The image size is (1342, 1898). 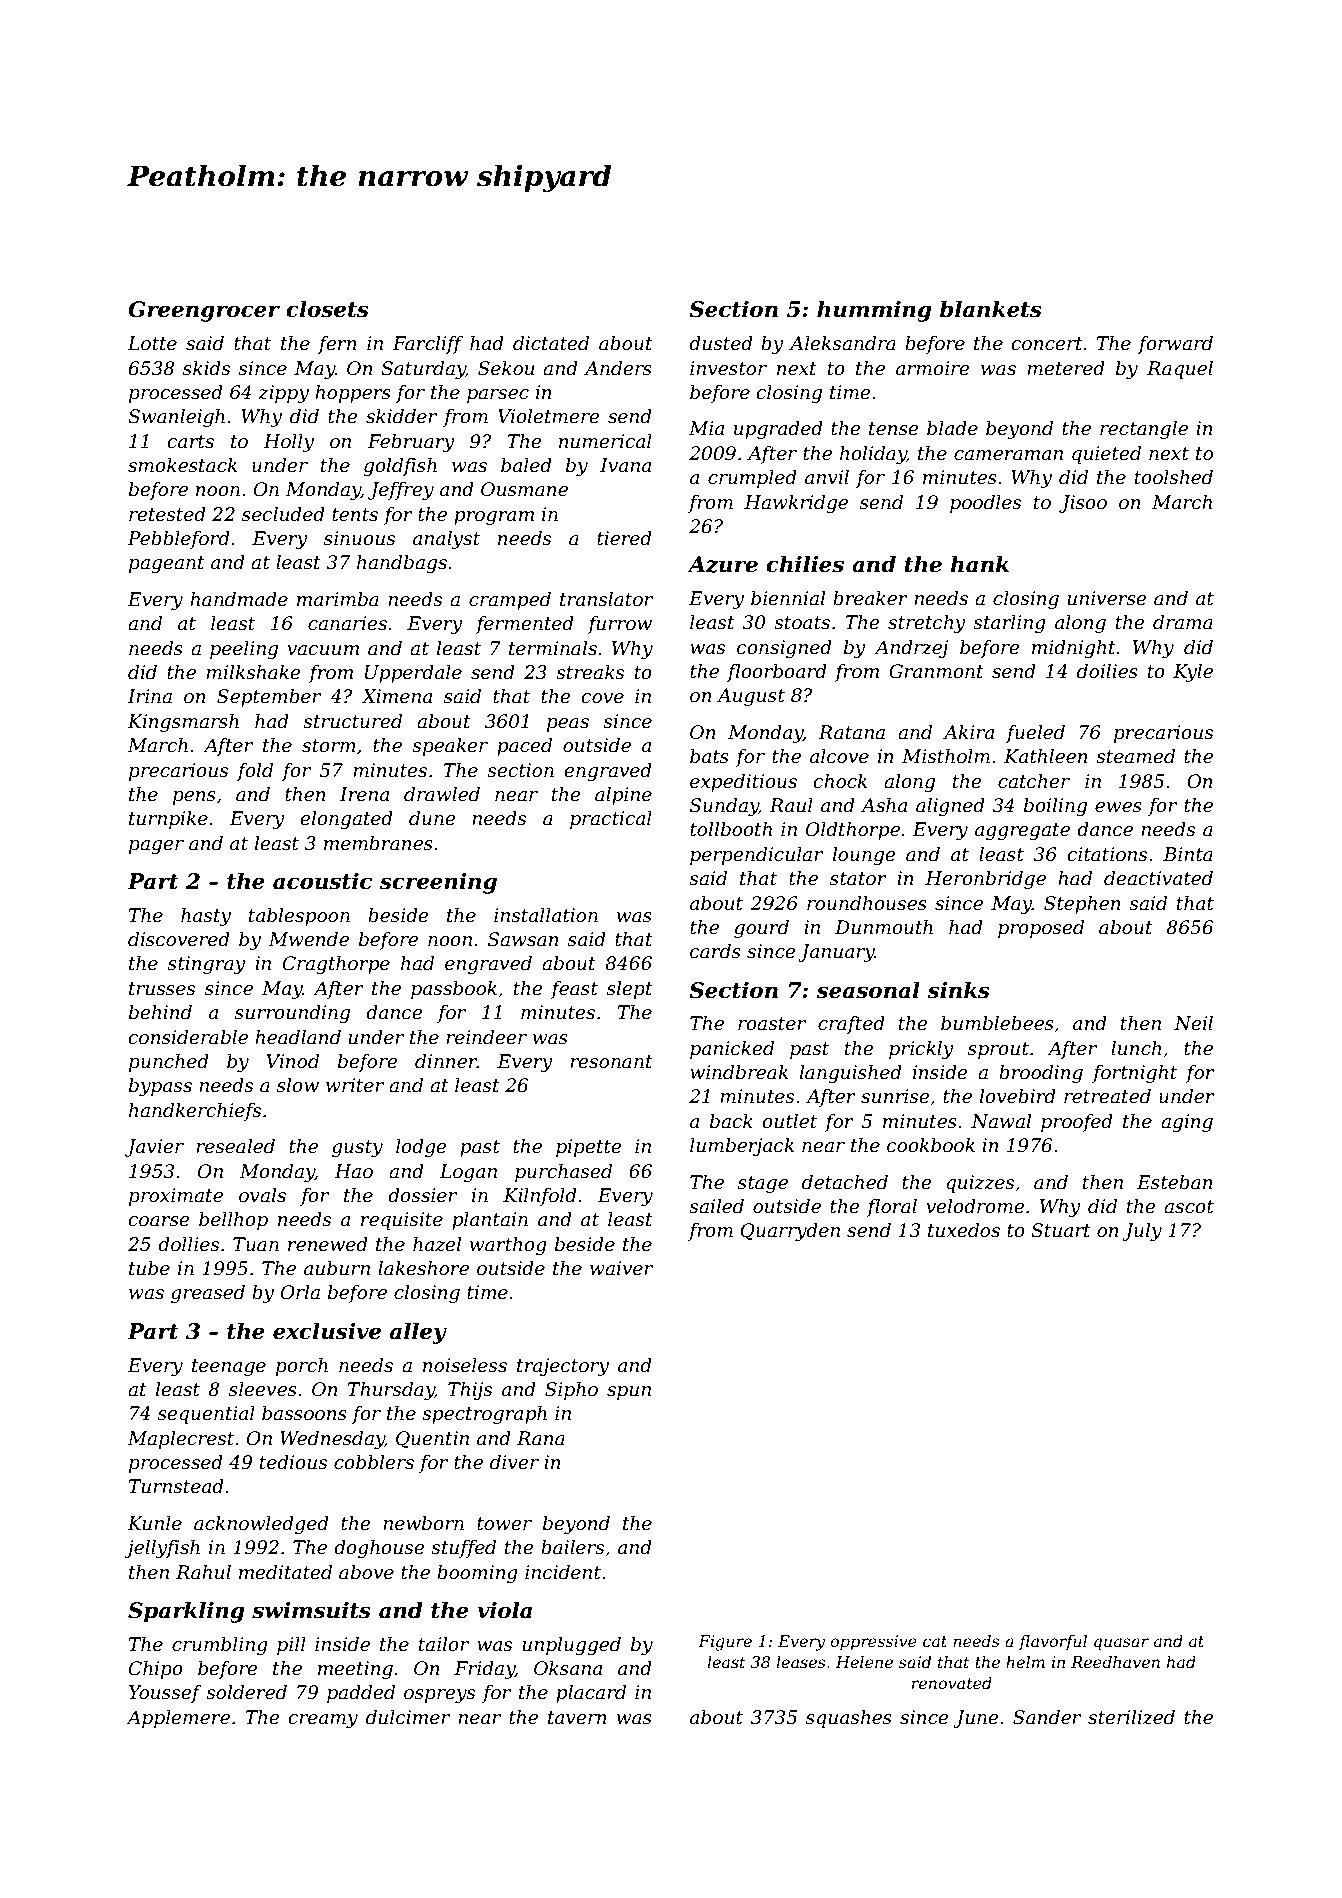 I want to click on Irina, so click(x=149, y=696).
